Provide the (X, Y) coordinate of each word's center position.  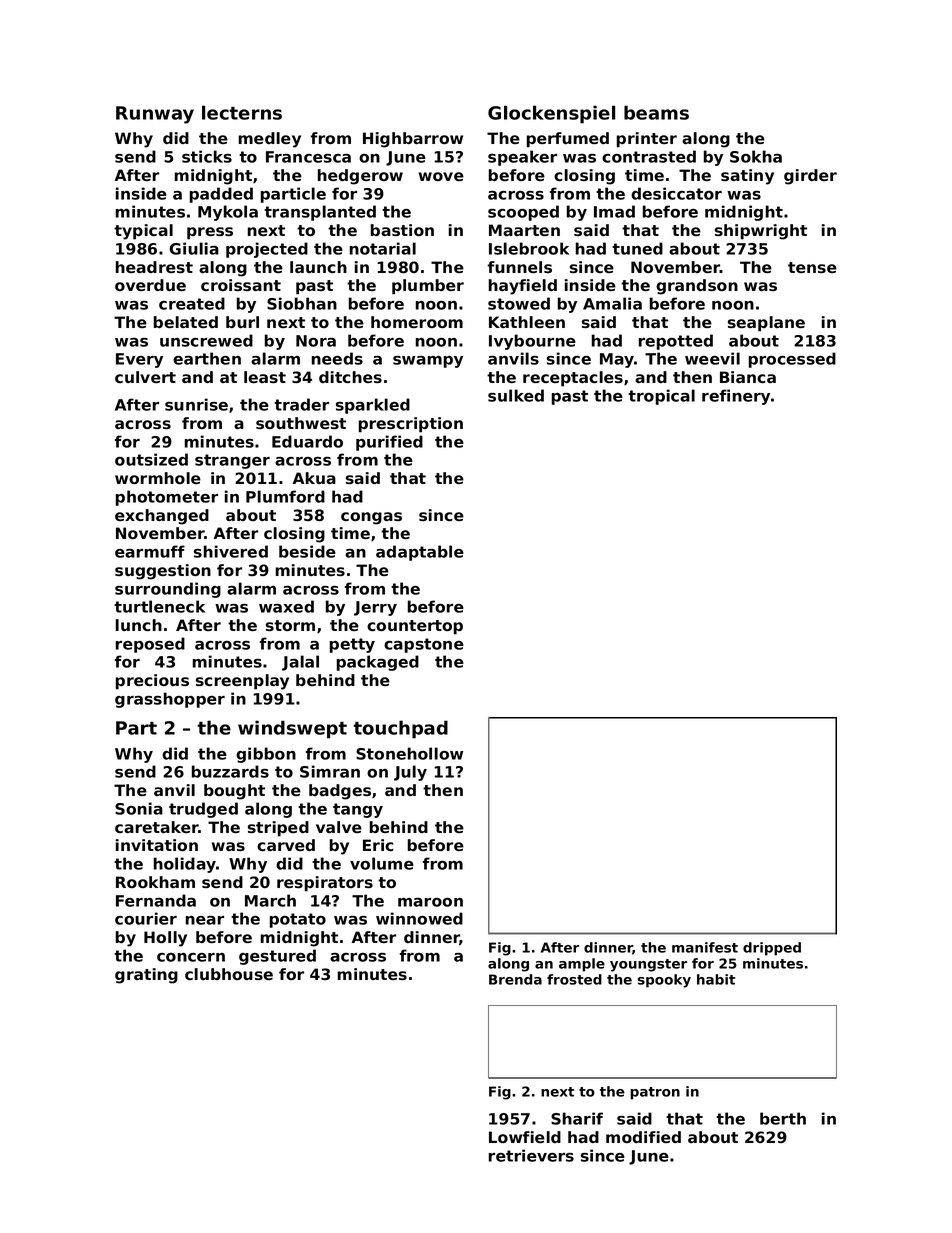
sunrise (196, 404)
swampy (428, 362)
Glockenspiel (551, 114)
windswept (292, 729)
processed (792, 360)
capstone (424, 645)
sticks (207, 156)
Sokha (756, 156)
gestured (277, 957)
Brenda (515, 979)
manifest (705, 947)
